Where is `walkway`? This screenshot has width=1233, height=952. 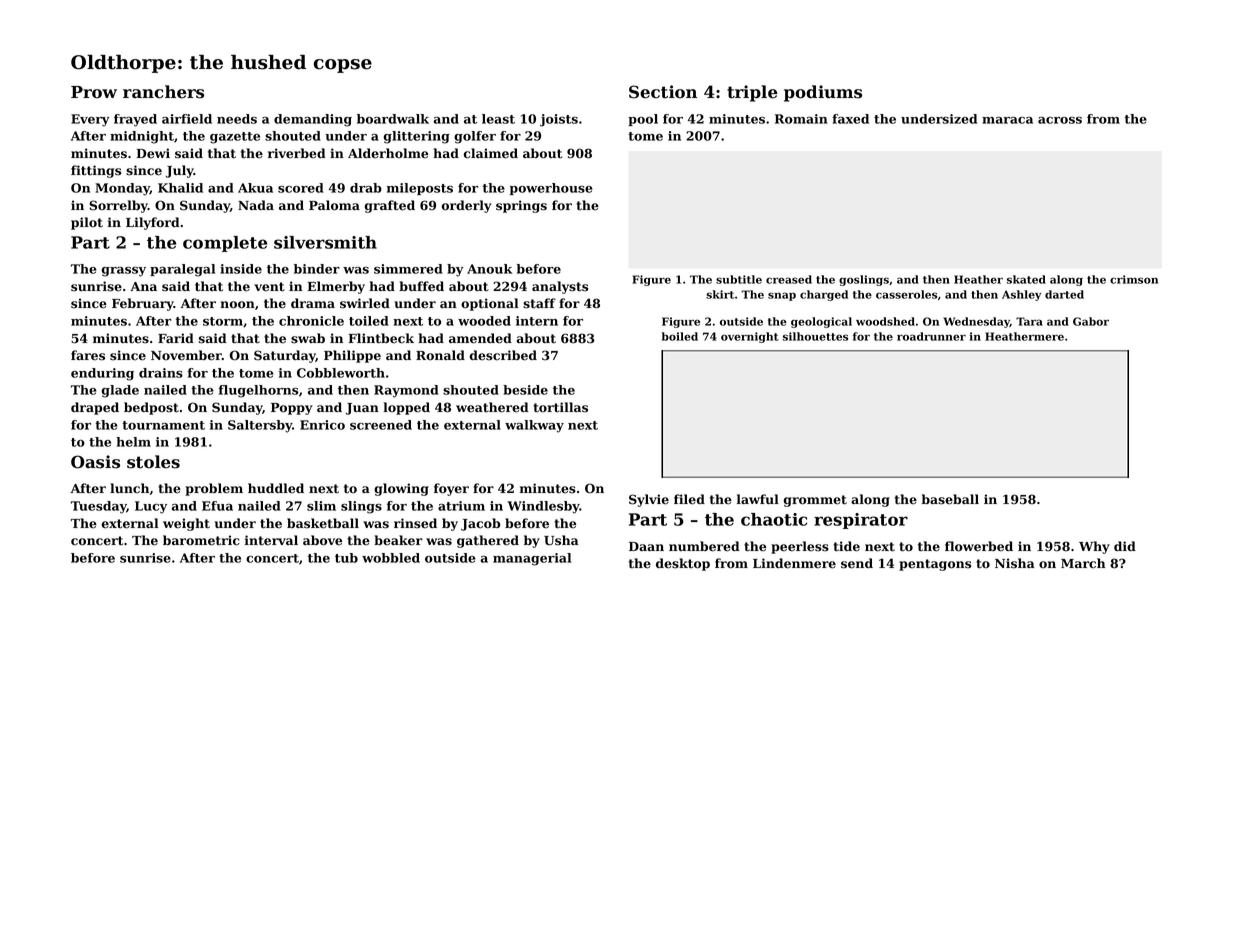 walkway is located at coordinates (534, 426).
